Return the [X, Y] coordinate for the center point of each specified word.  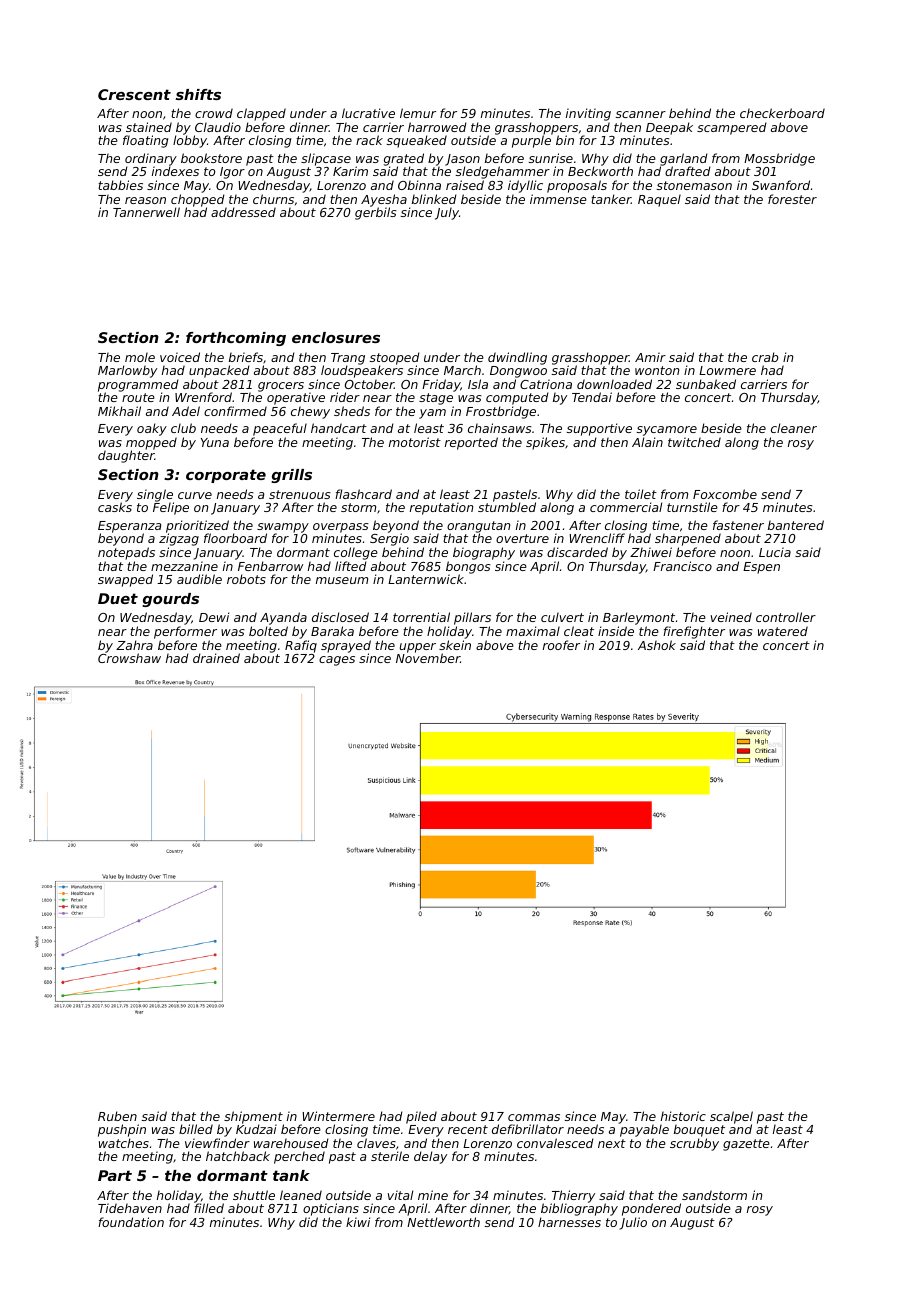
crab [765, 357]
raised [465, 185]
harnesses [569, 1222]
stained [149, 127]
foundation [131, 1222]
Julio [633, 1223]
